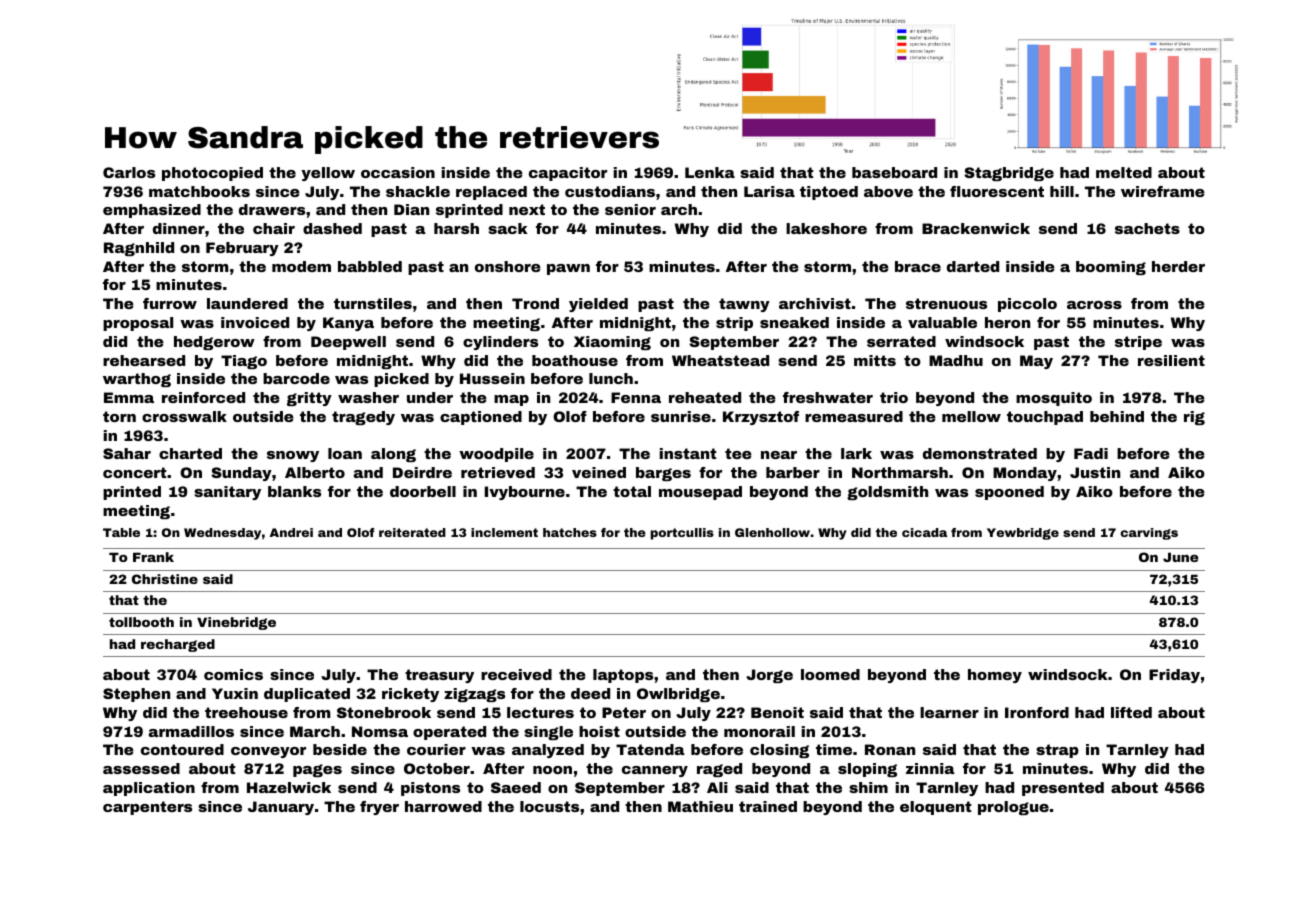  I want to click on shackle, so click(418, 191).
